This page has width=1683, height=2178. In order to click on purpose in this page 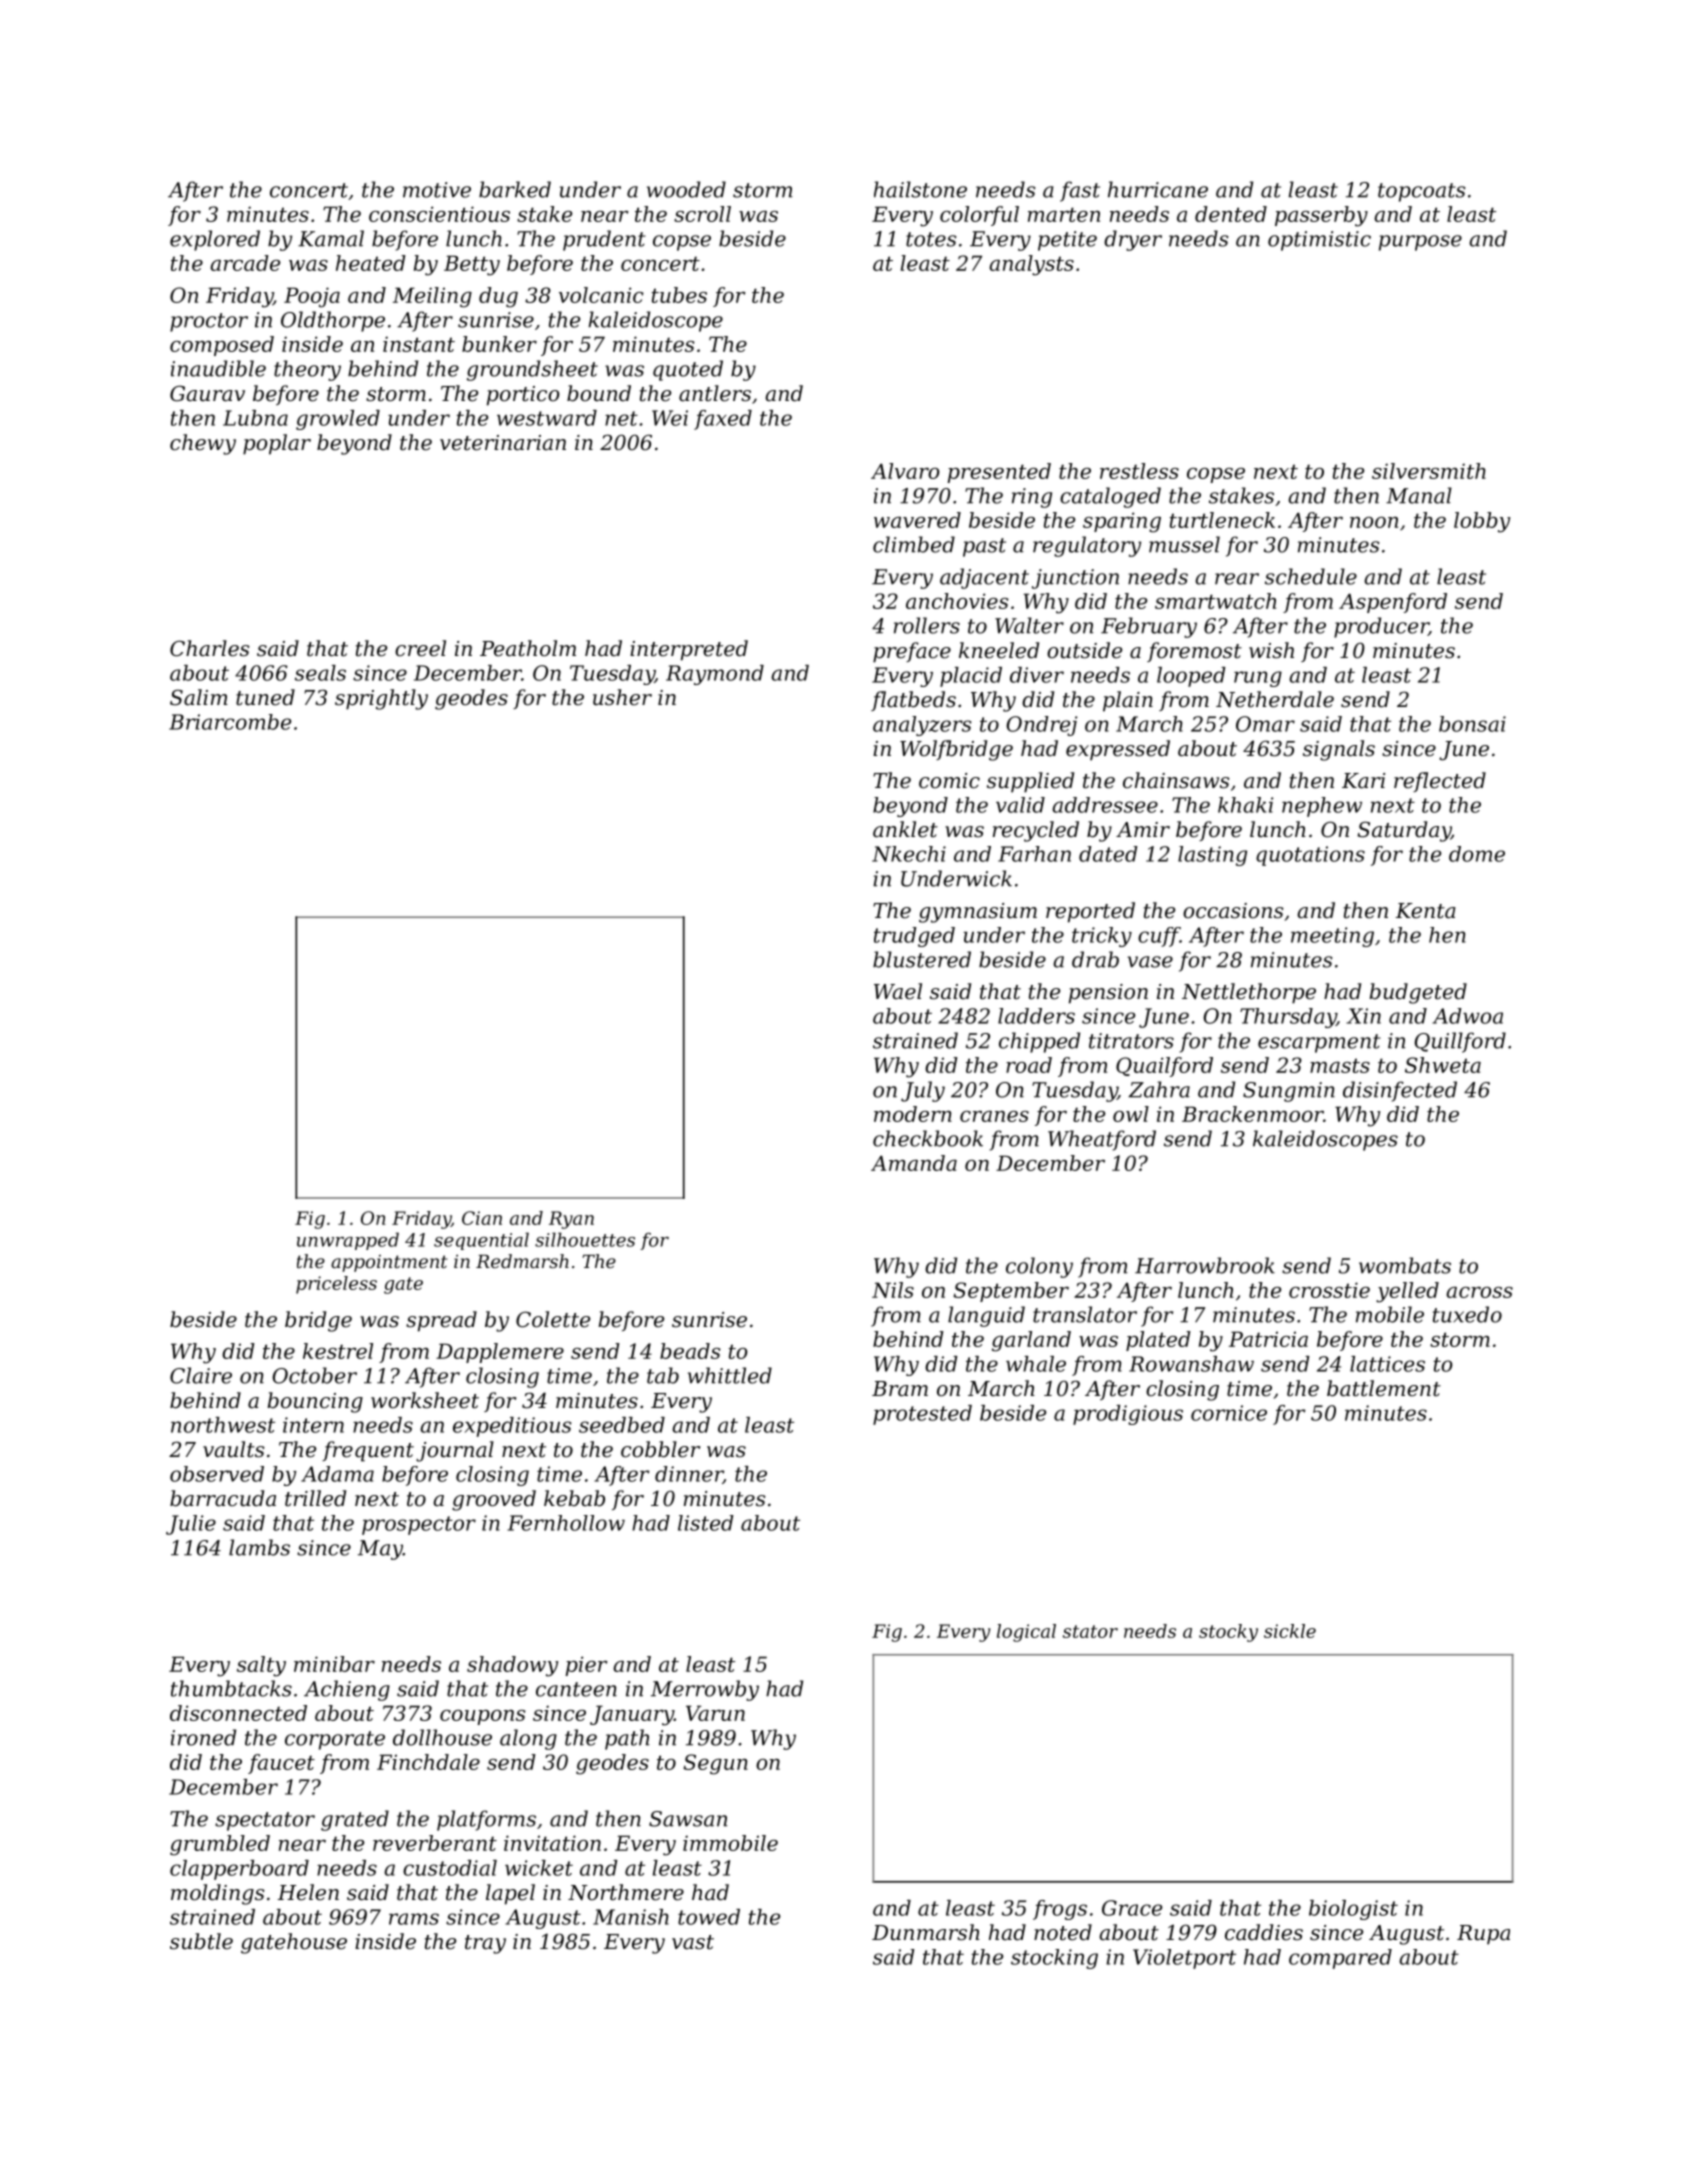, I will do `click(1420, 243)`.
